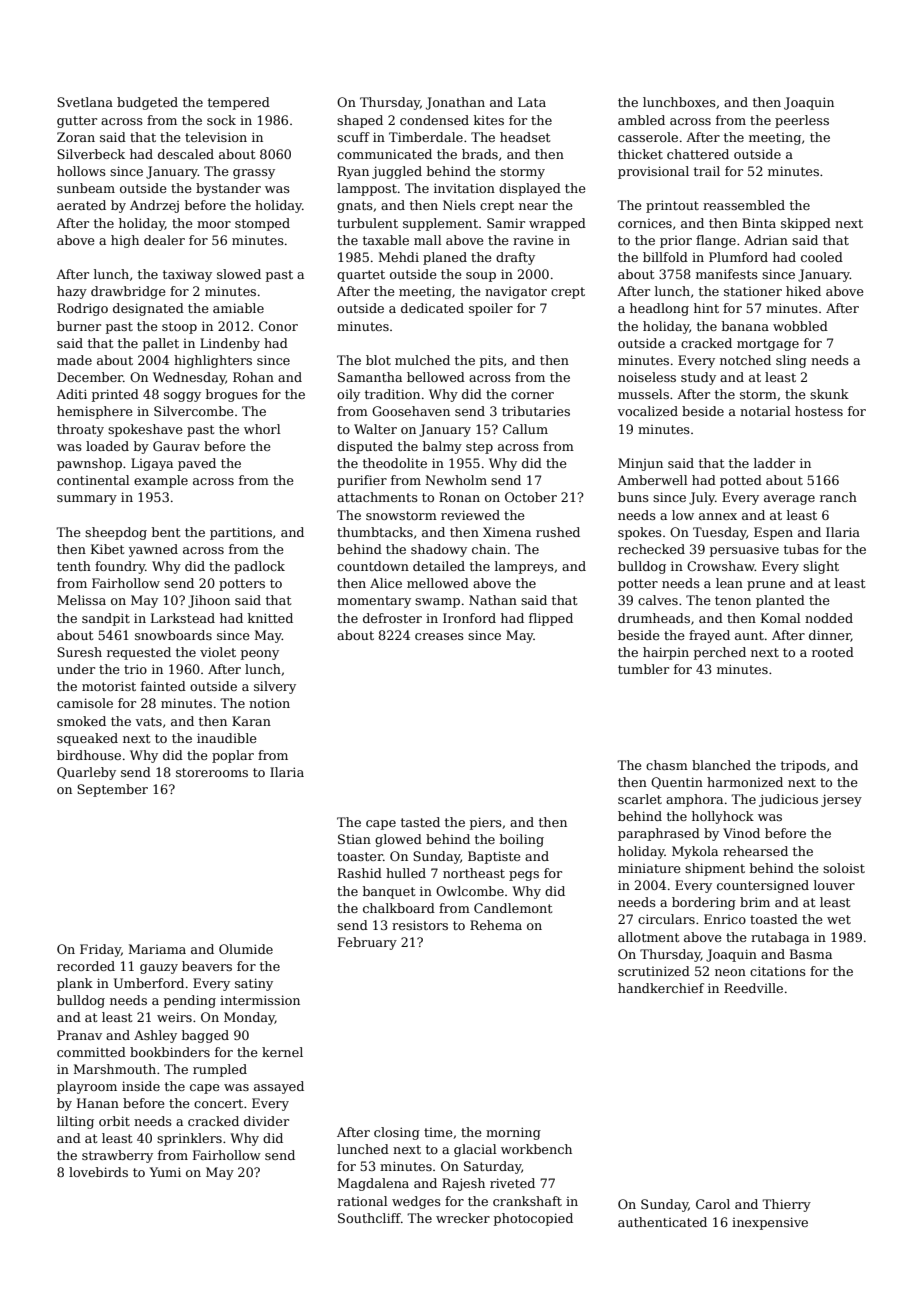 The height and width of the screenshot is (1308, 924). What do you see at coordinates (788, 800) in the screenshot?
I see `judicious` at bounding box center [788, 800].
